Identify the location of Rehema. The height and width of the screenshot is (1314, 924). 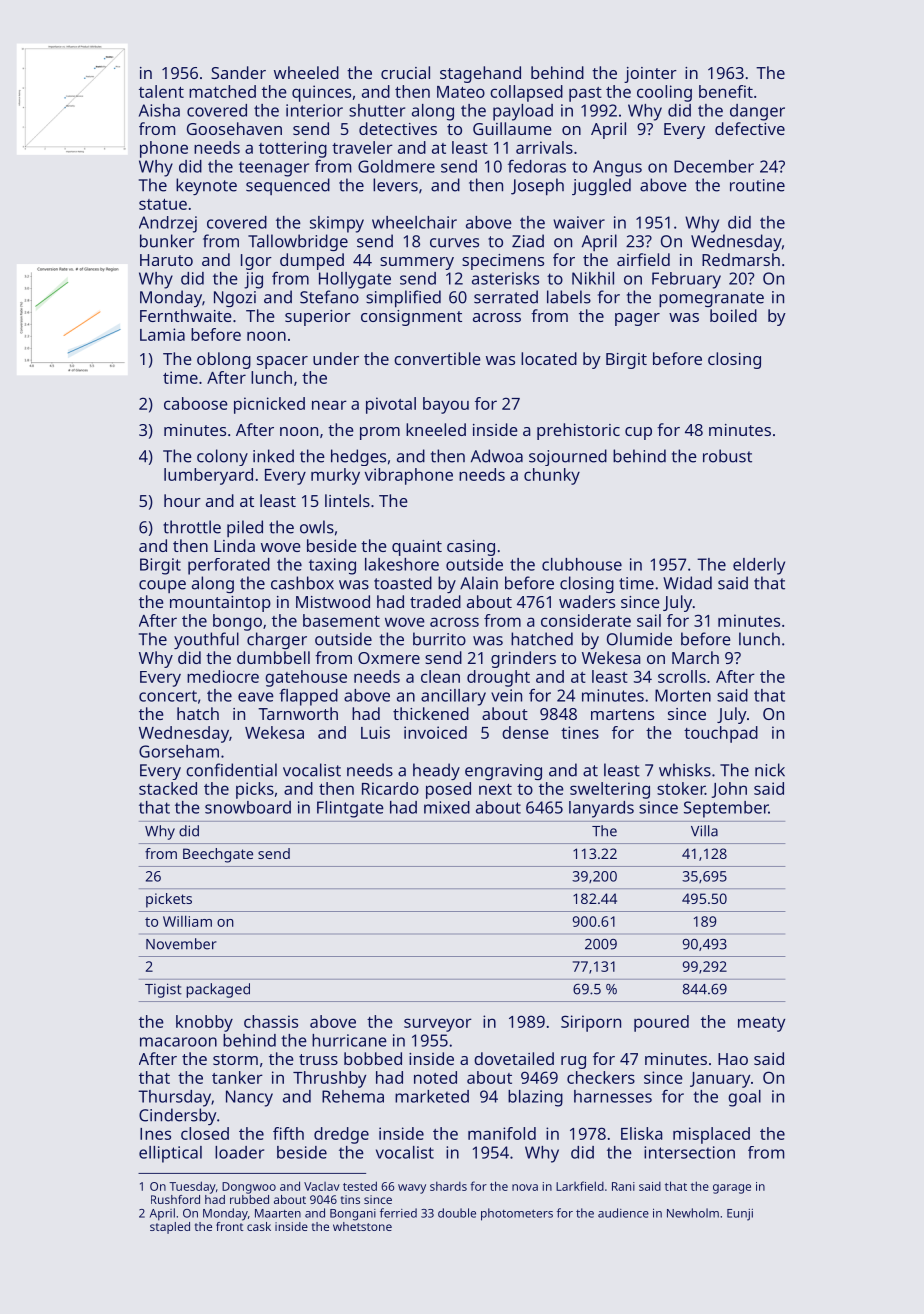
(353, 1096).
